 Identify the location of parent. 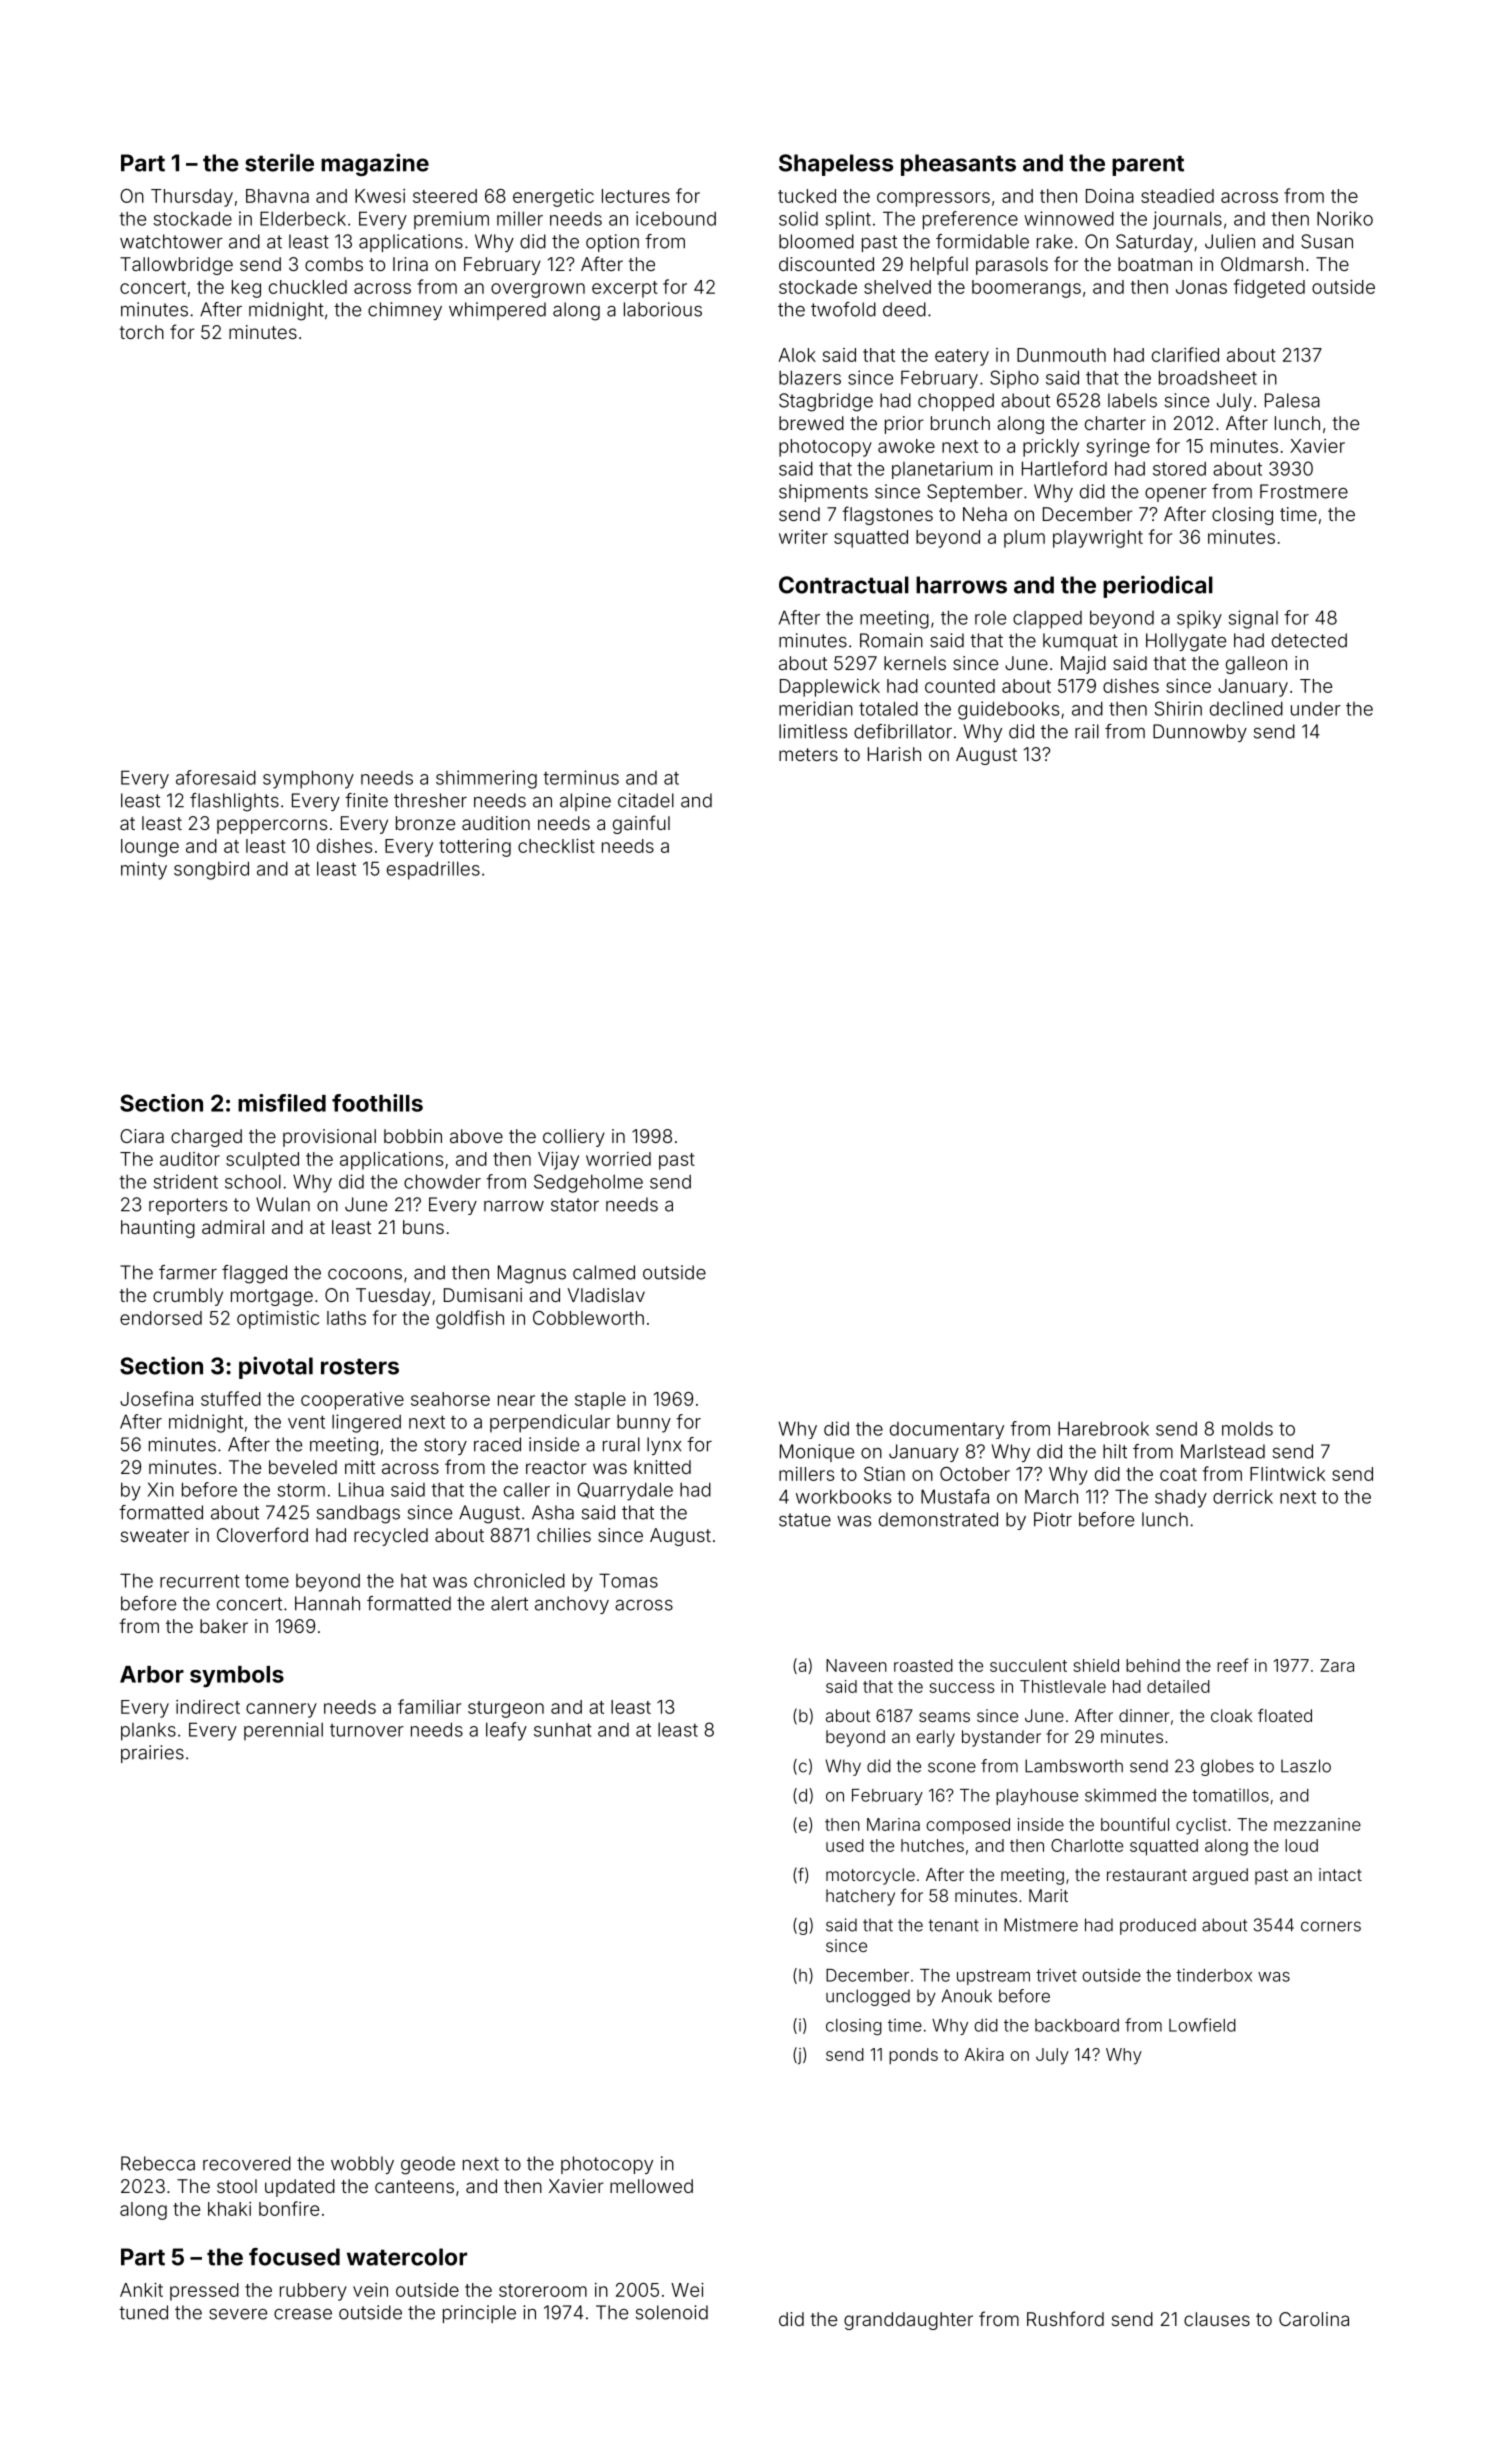
(1148, 166).
